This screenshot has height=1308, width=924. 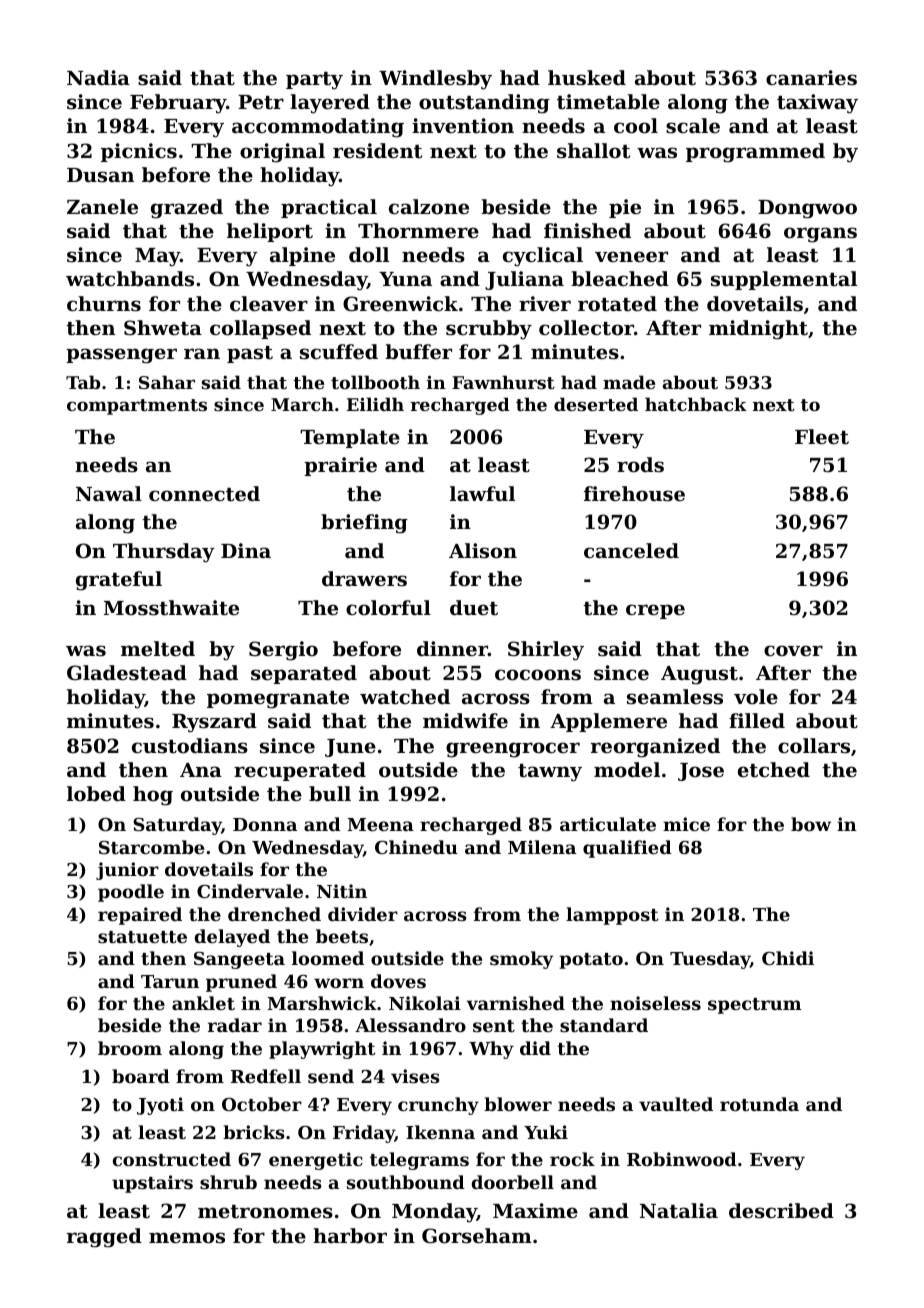 I want to click on memos, so click(x=187, y=1238).
